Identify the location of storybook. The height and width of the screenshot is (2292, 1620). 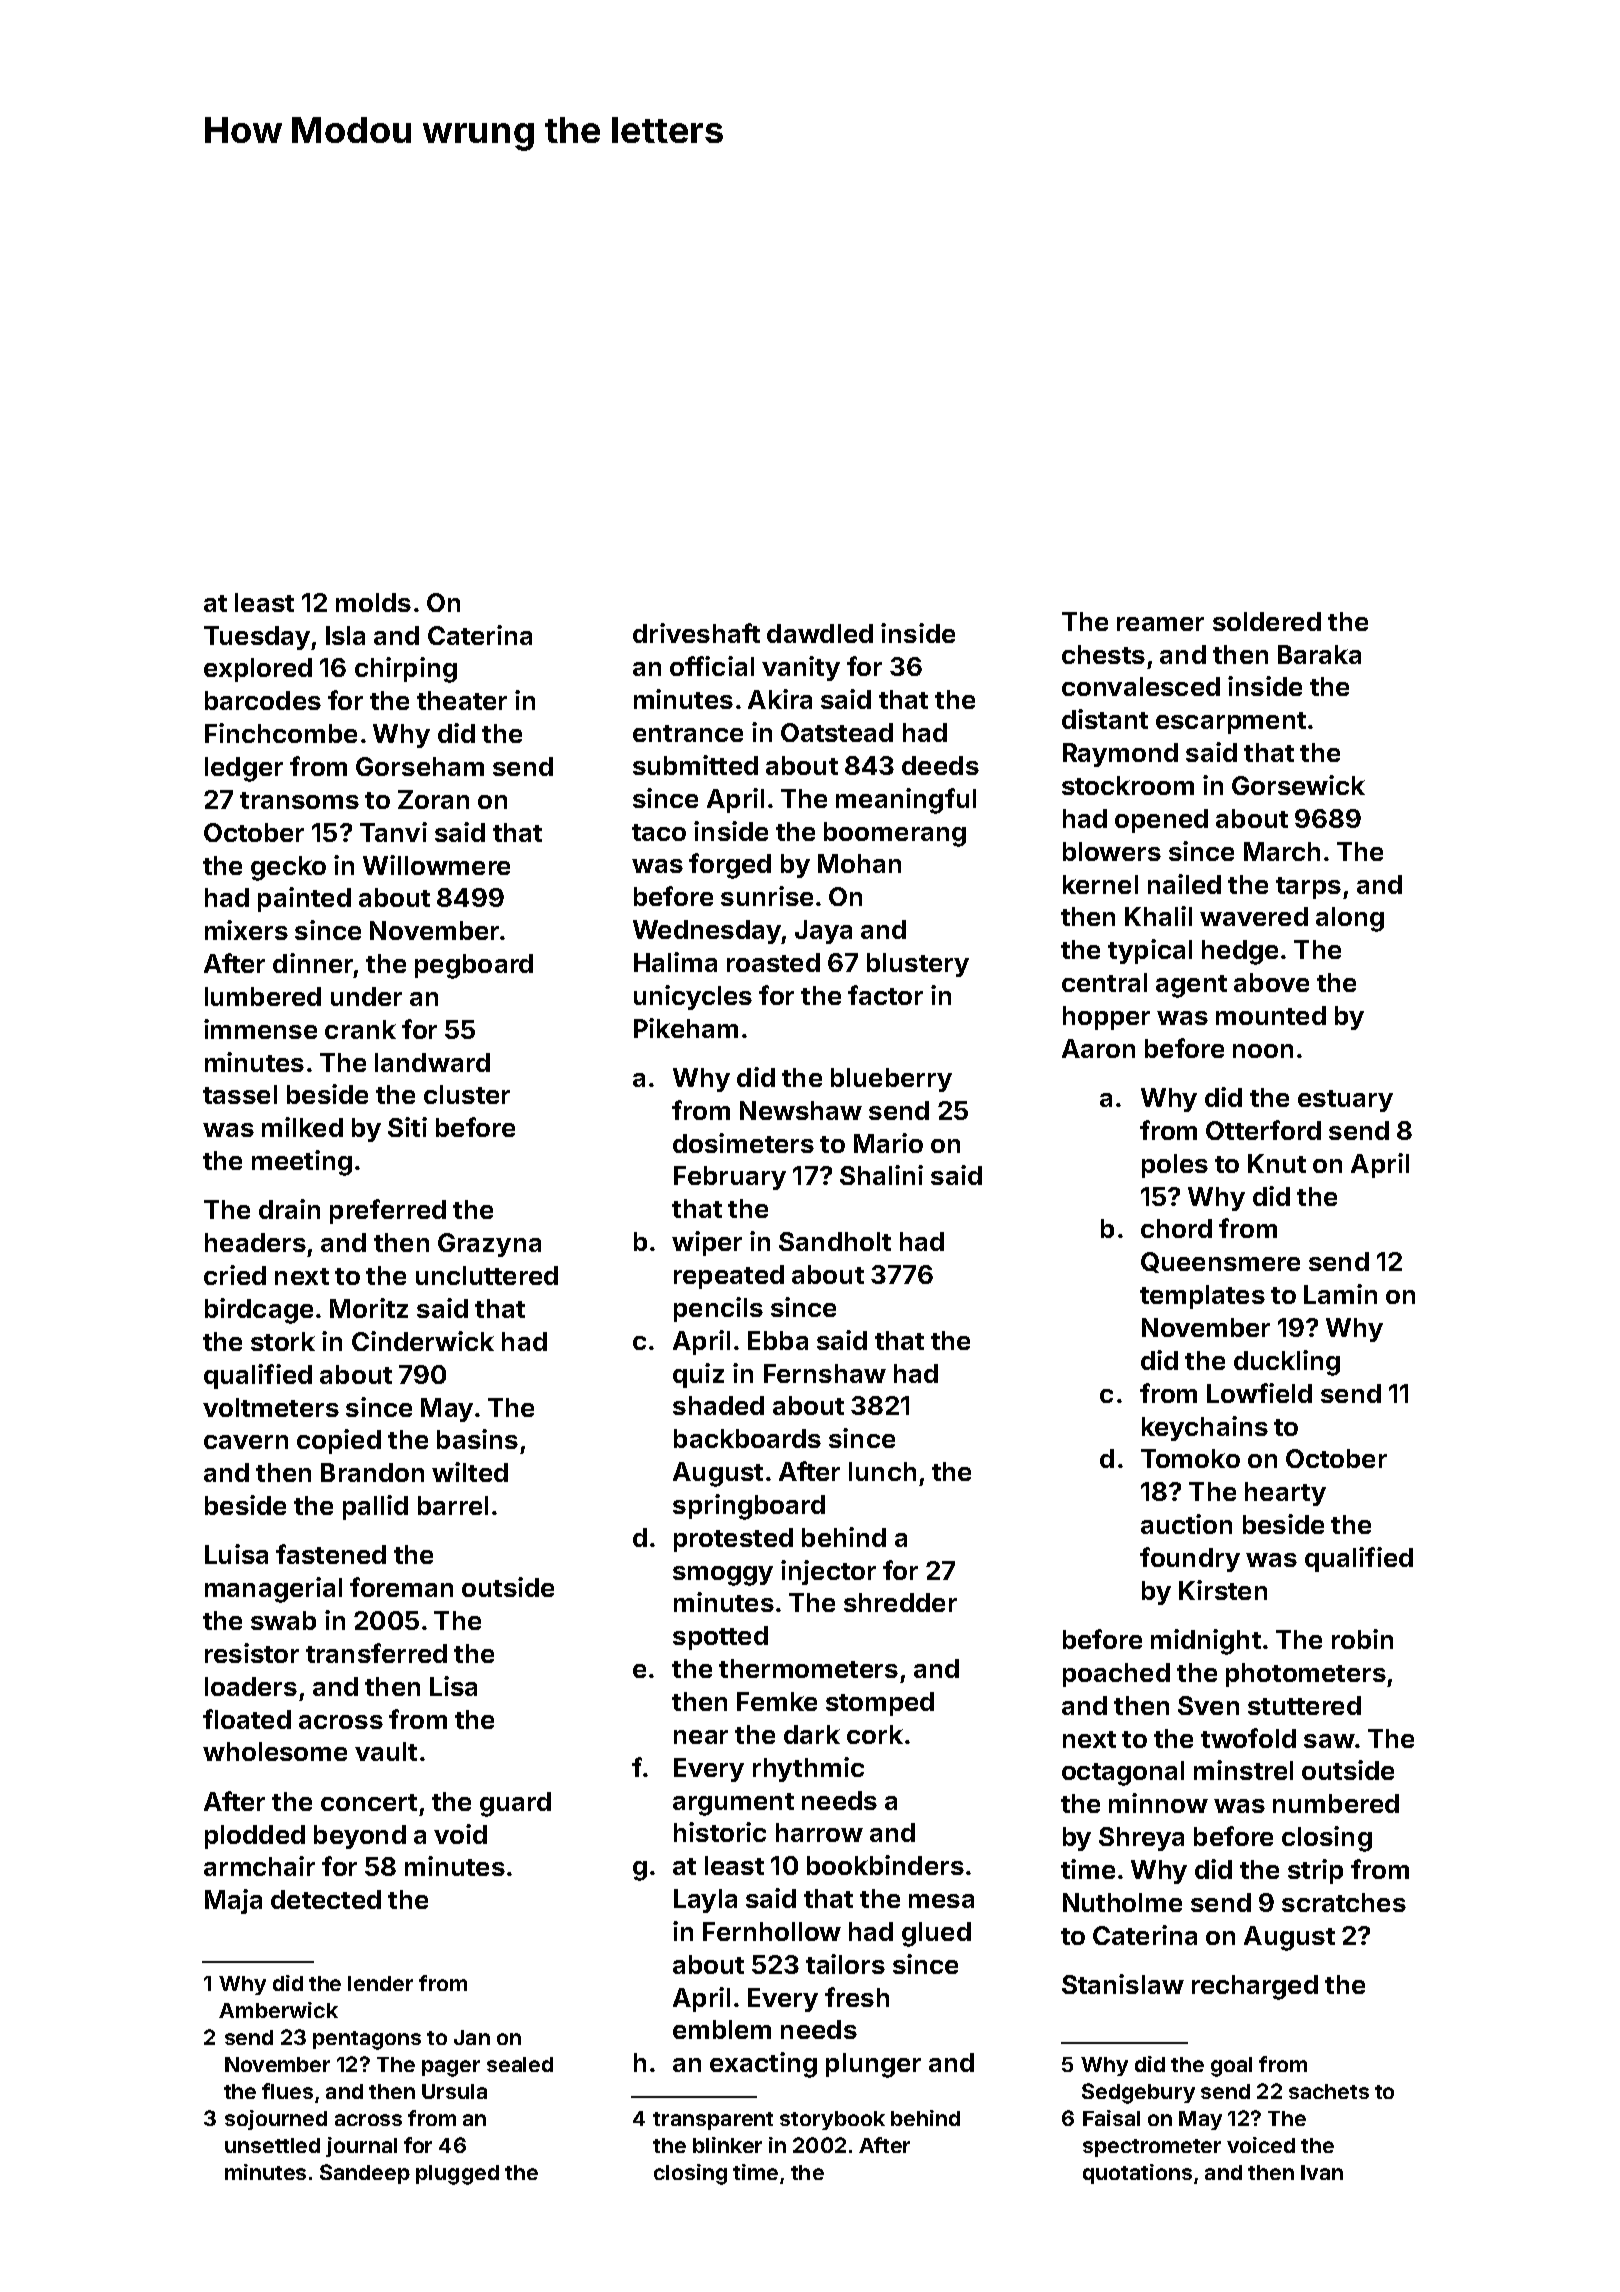
(832, 2120).
